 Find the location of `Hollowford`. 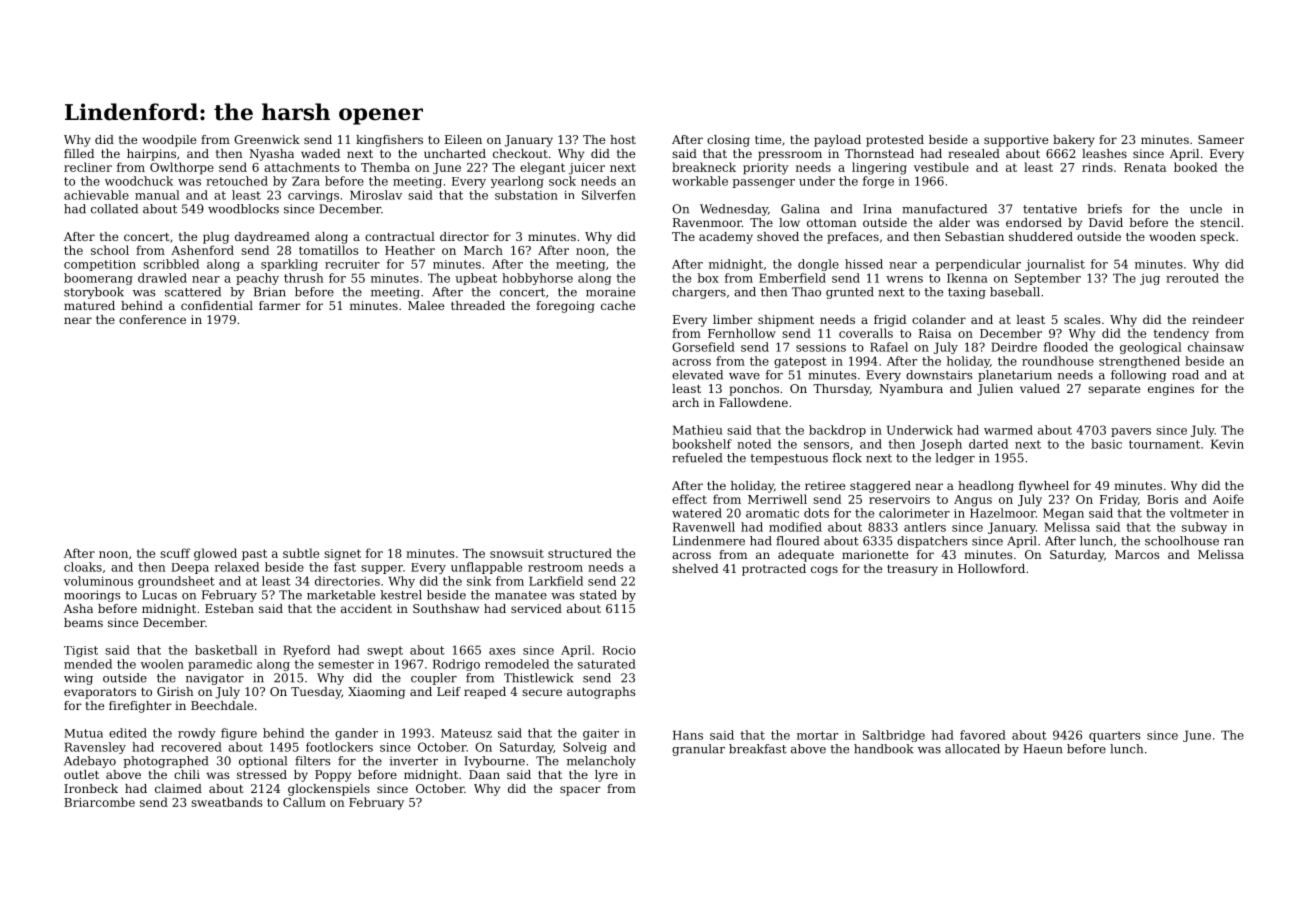

Hollowford is located at coordinates (991, 568).
